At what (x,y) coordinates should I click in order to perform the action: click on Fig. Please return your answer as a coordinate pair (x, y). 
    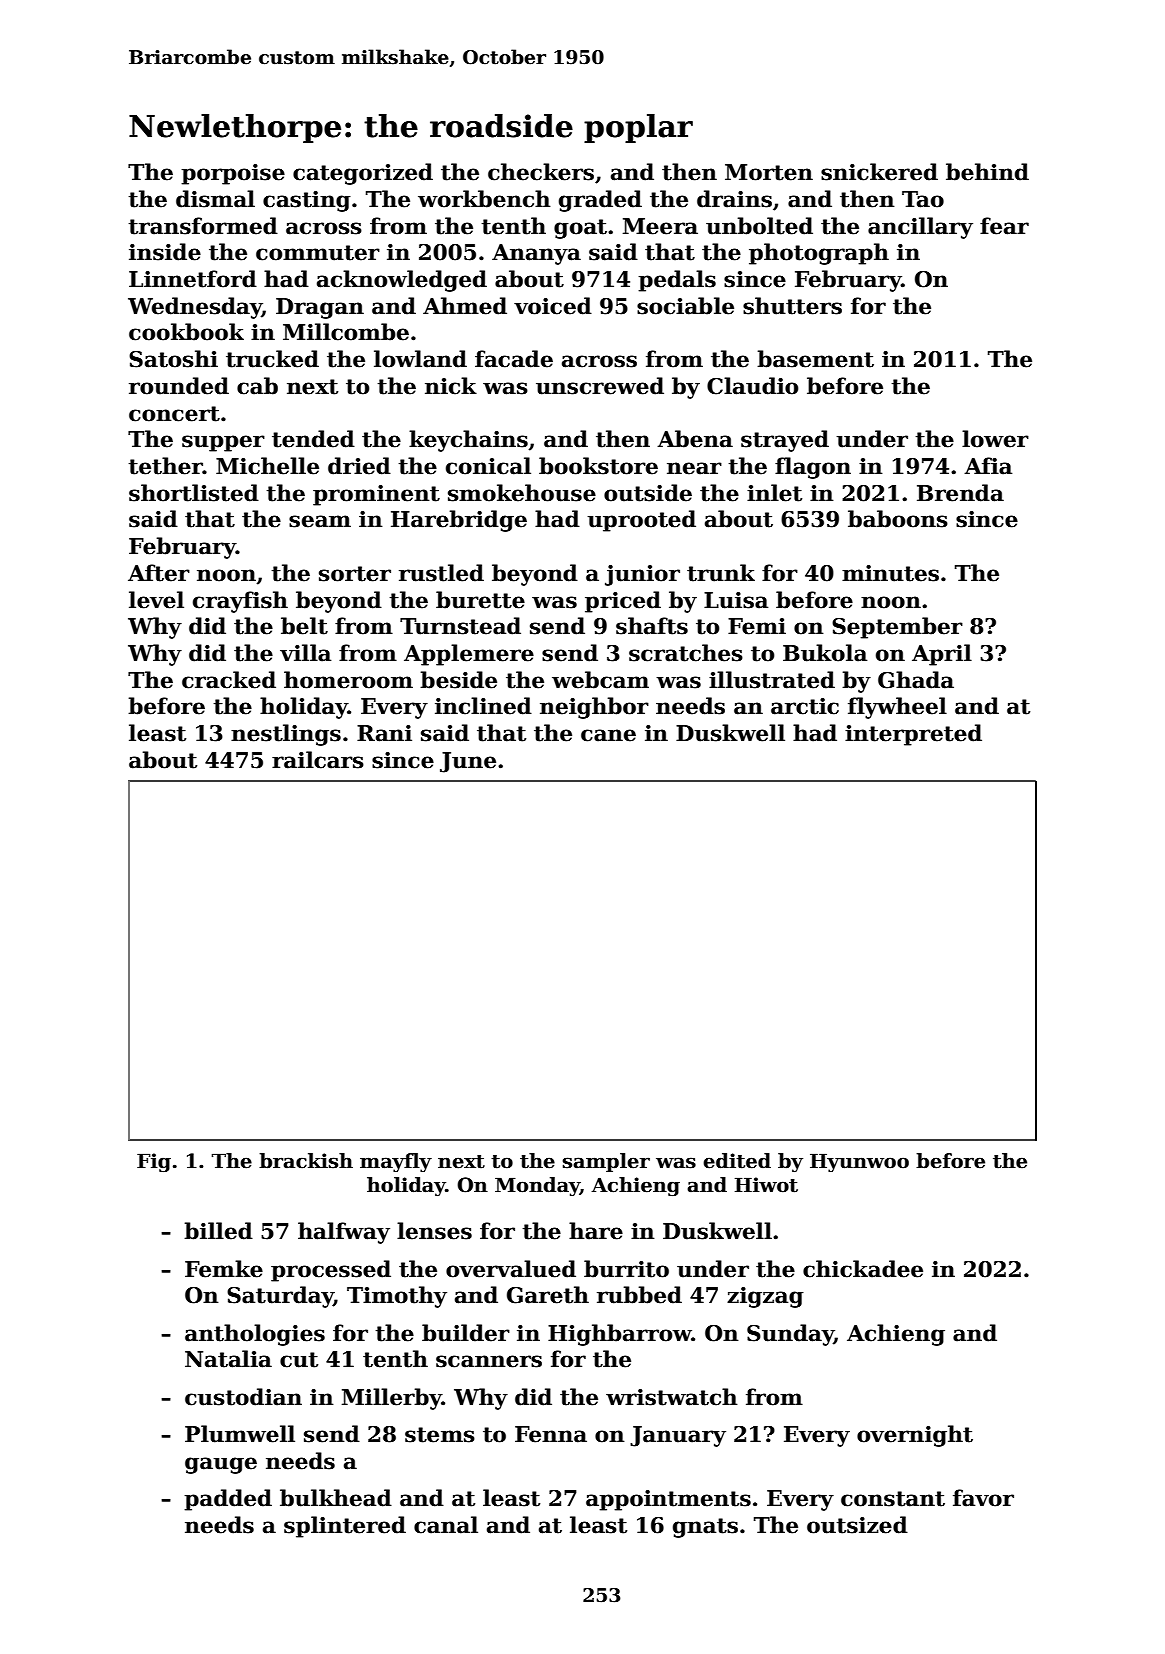
    Looking at the image, I should click on (154, 1163).
